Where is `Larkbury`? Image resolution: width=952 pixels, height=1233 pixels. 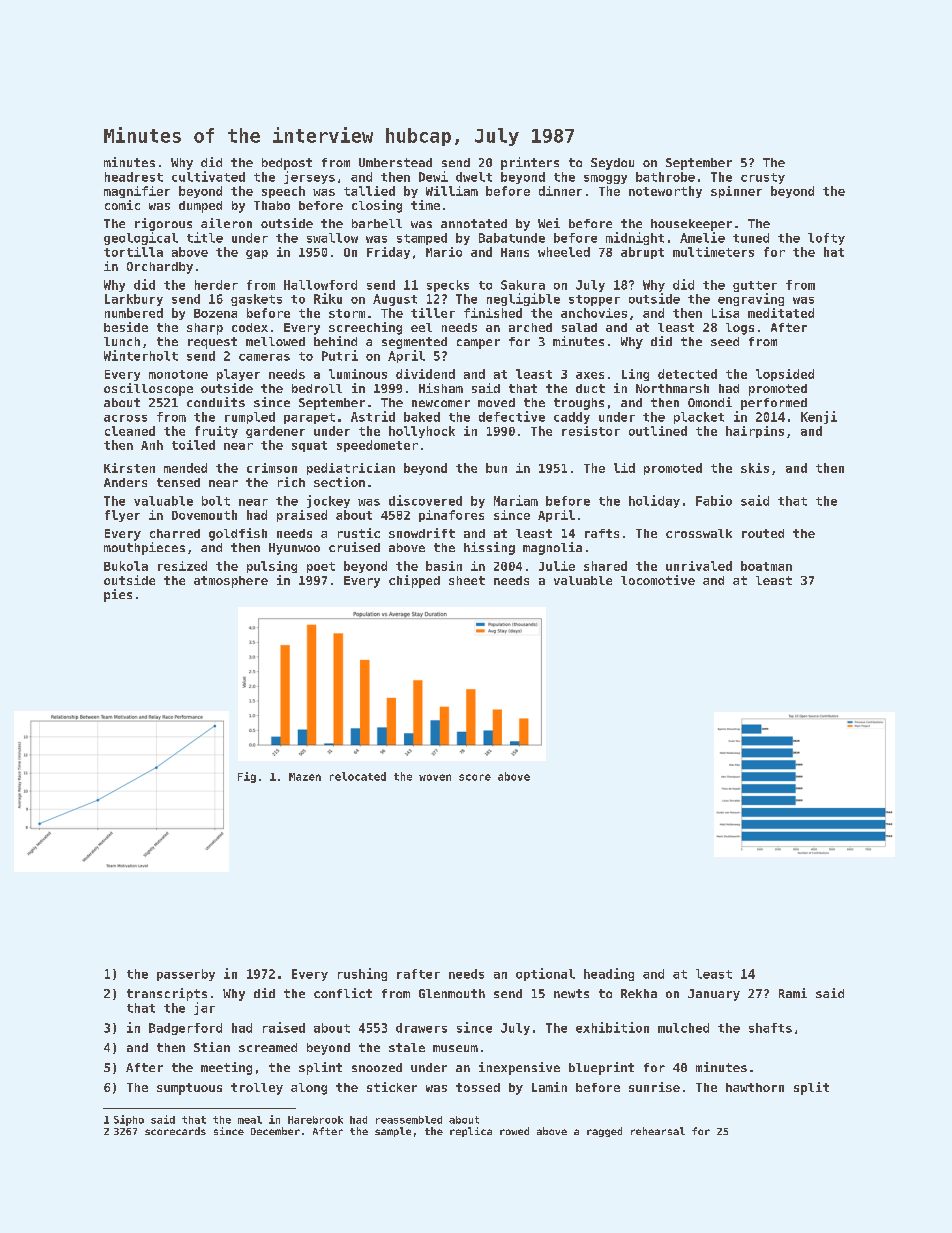 Larkbury is located at coordinates (134, 300).
